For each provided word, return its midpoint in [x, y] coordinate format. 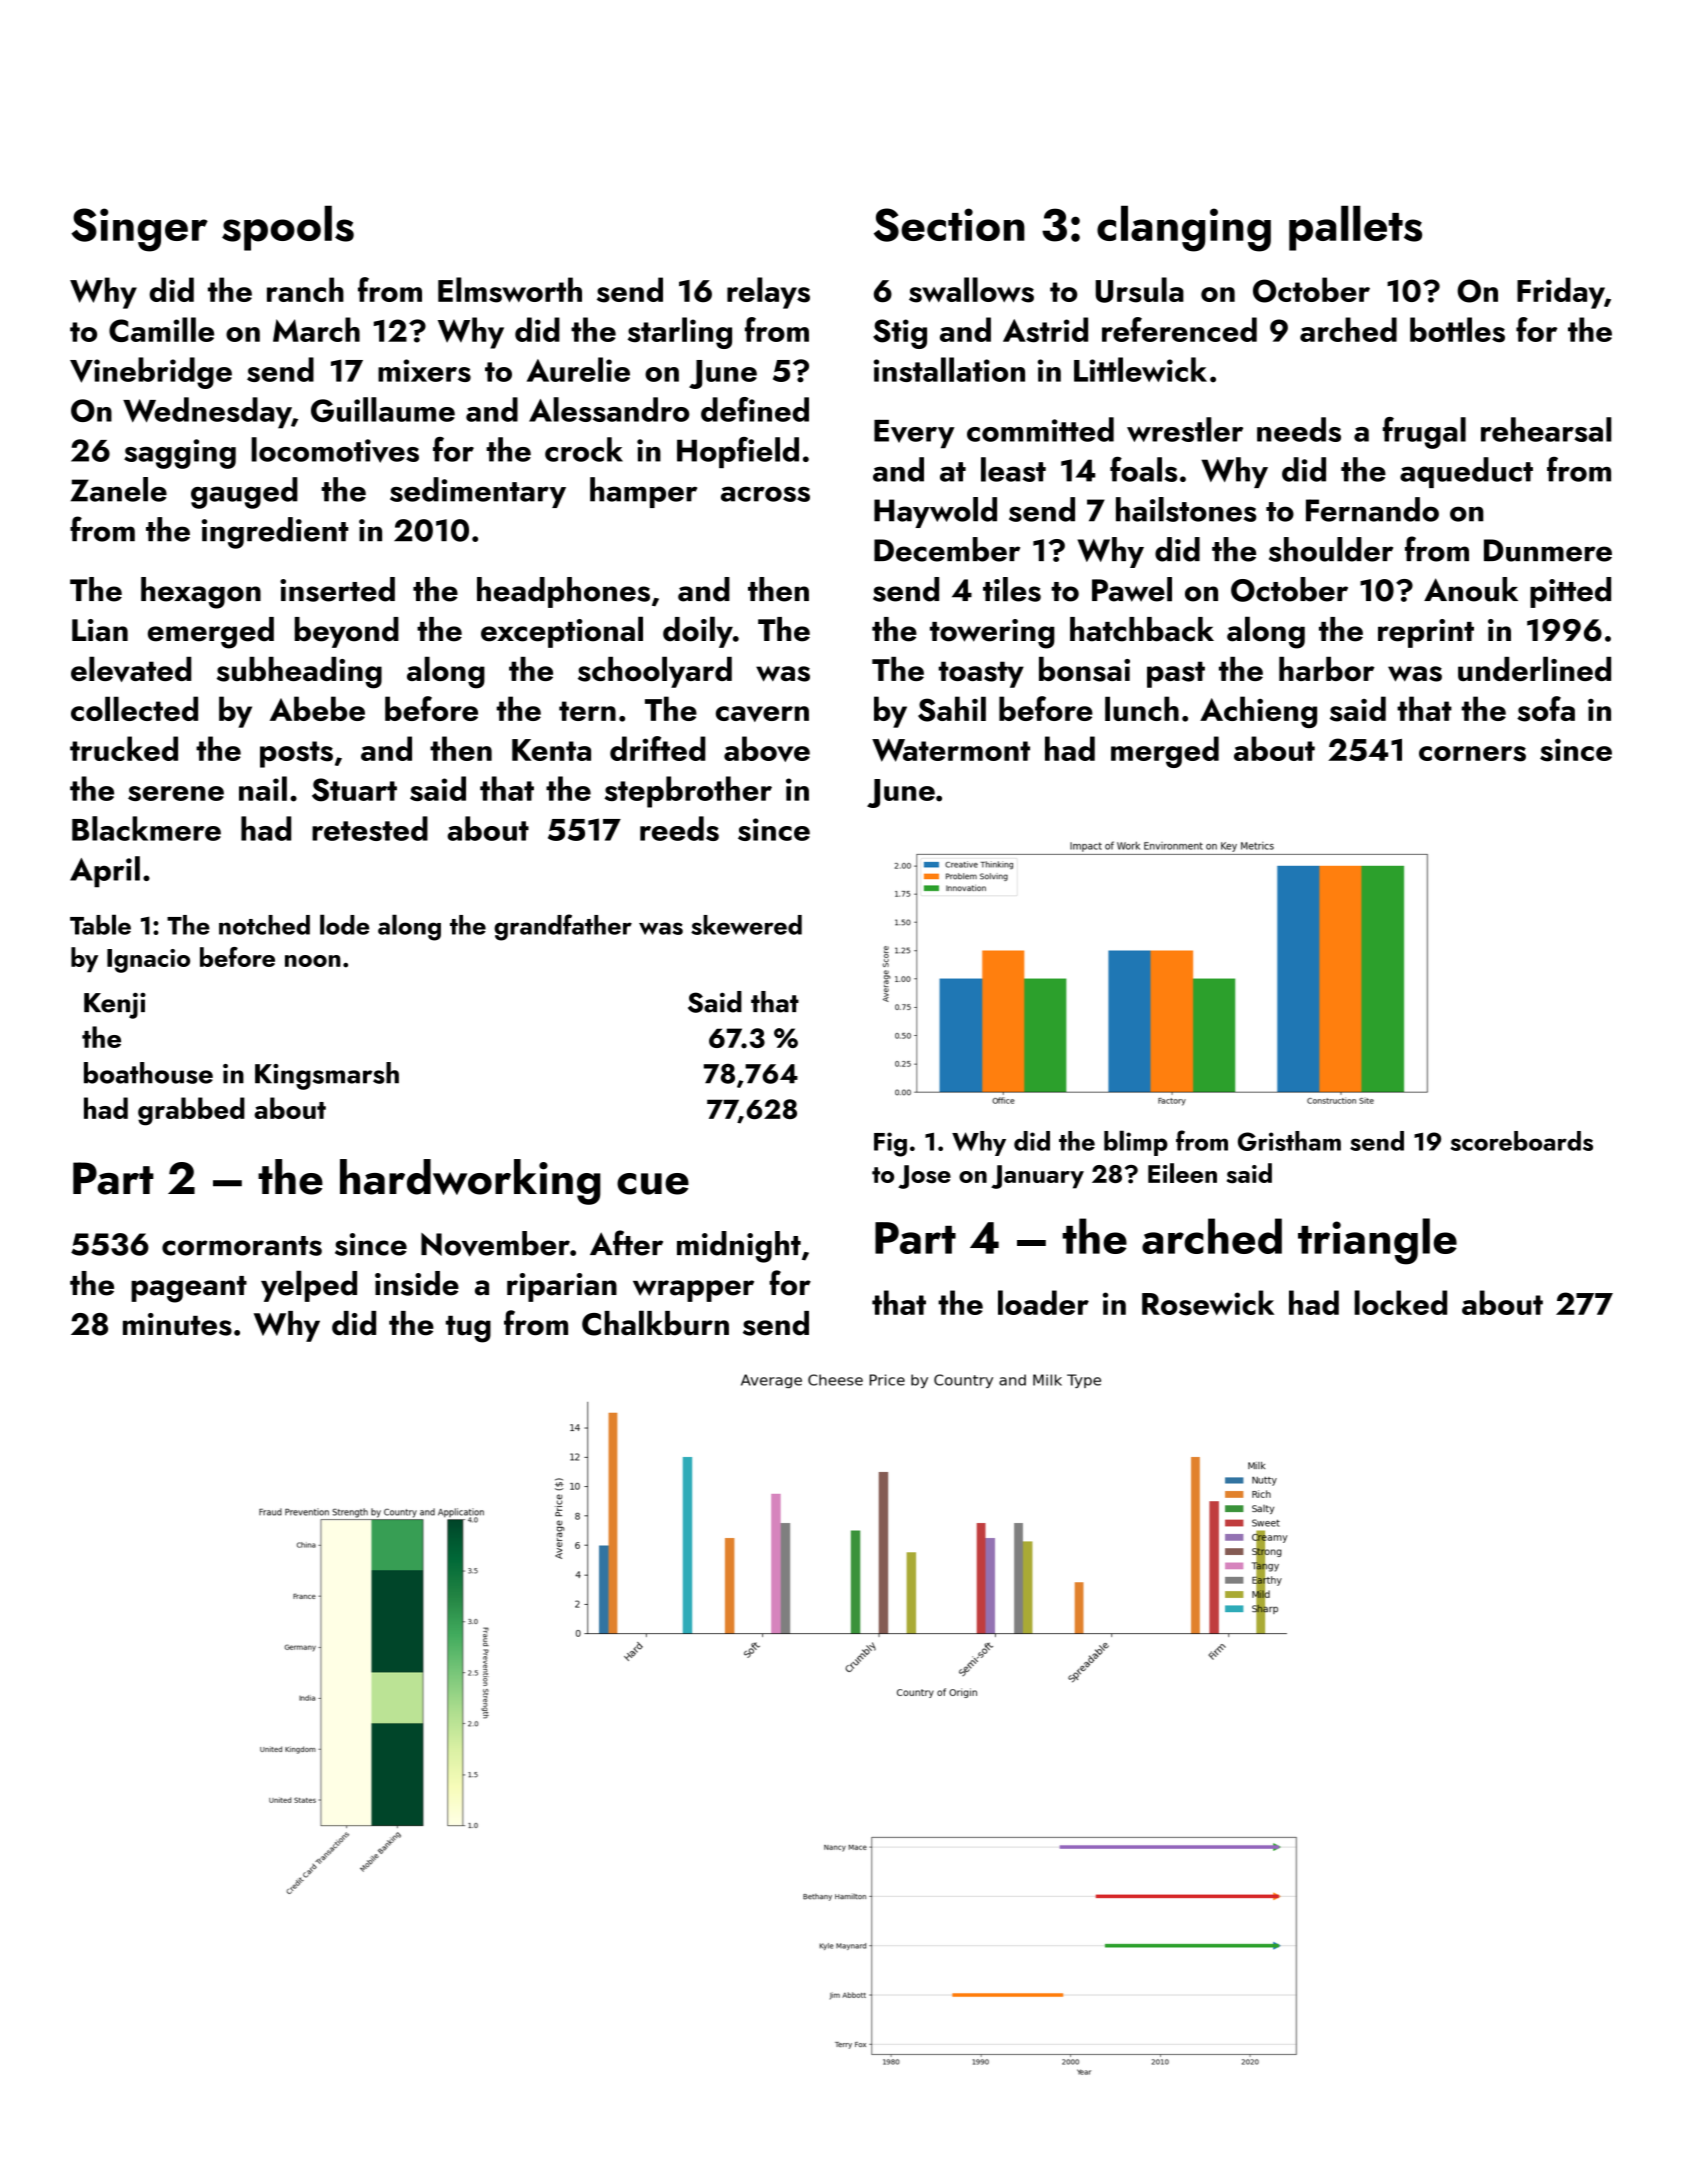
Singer [139, 230]
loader [1043, 1302]
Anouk [1471, 589]
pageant [189, 1289]
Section [949, 225]
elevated [131, 669]
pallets [1355, 228]
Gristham [1289, 1141]
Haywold [935, 512]
